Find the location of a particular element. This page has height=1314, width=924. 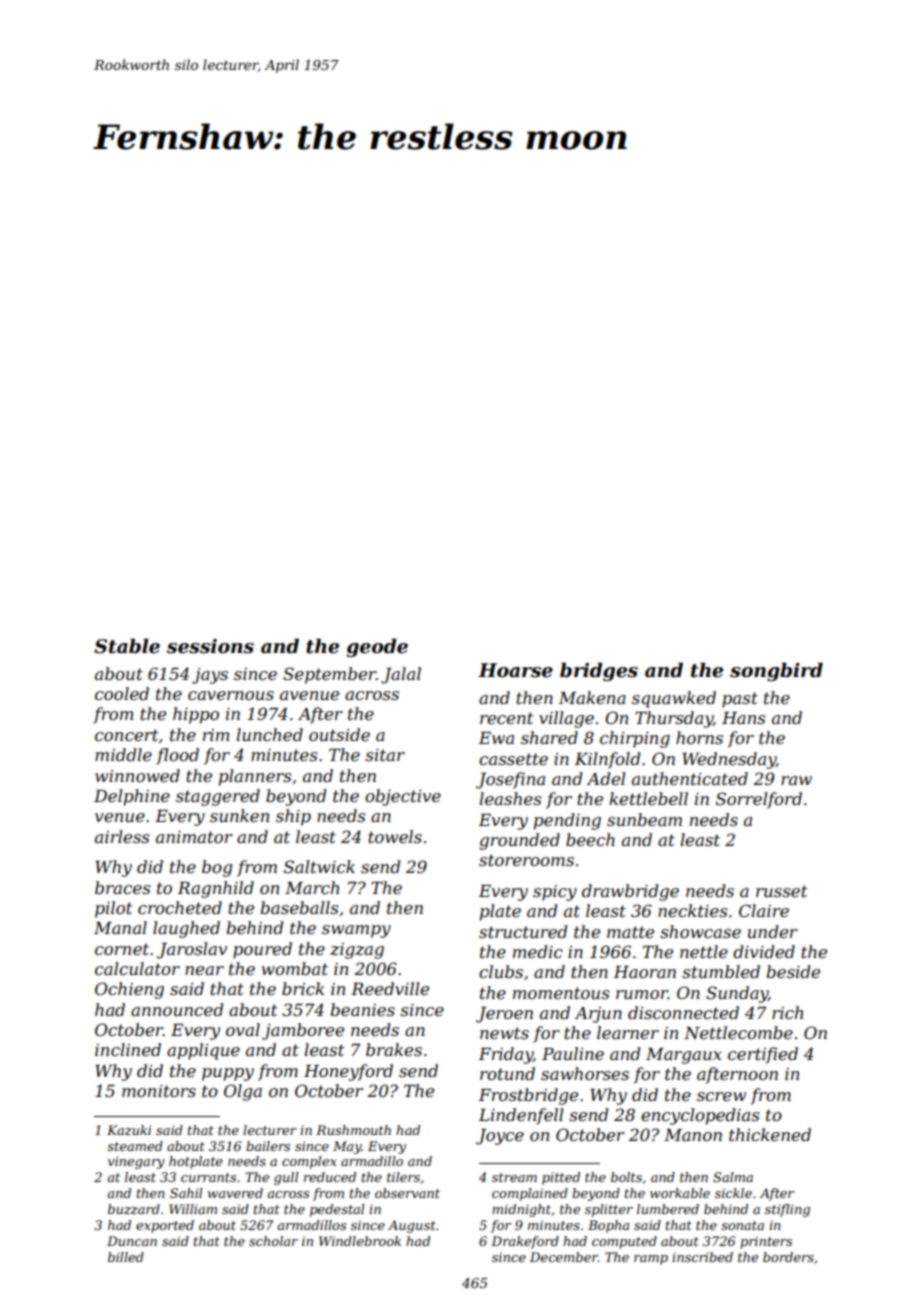

Hoarse is located at coordinates (515, 670).
